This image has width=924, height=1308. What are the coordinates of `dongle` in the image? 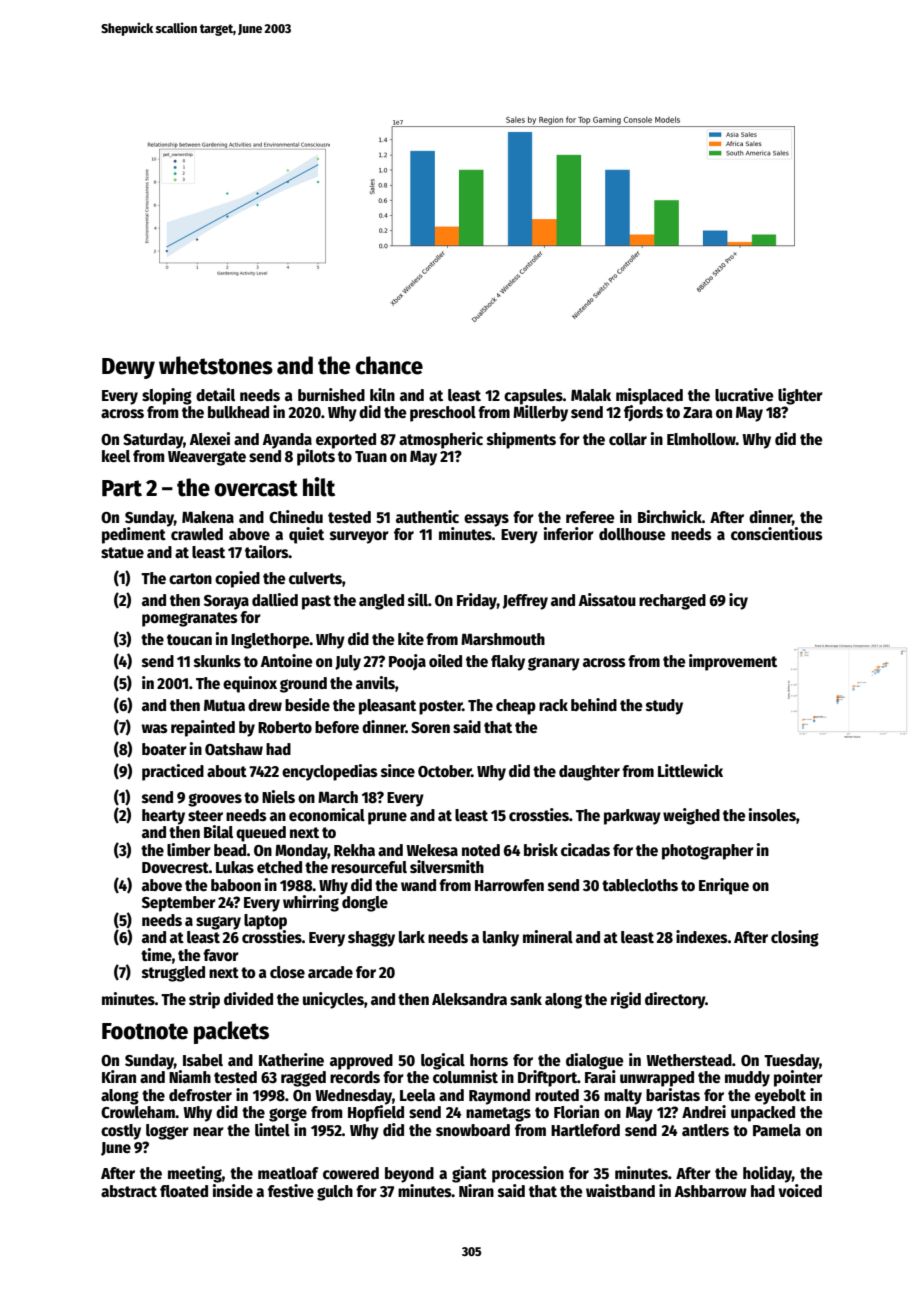 It's located at (365, 904).
